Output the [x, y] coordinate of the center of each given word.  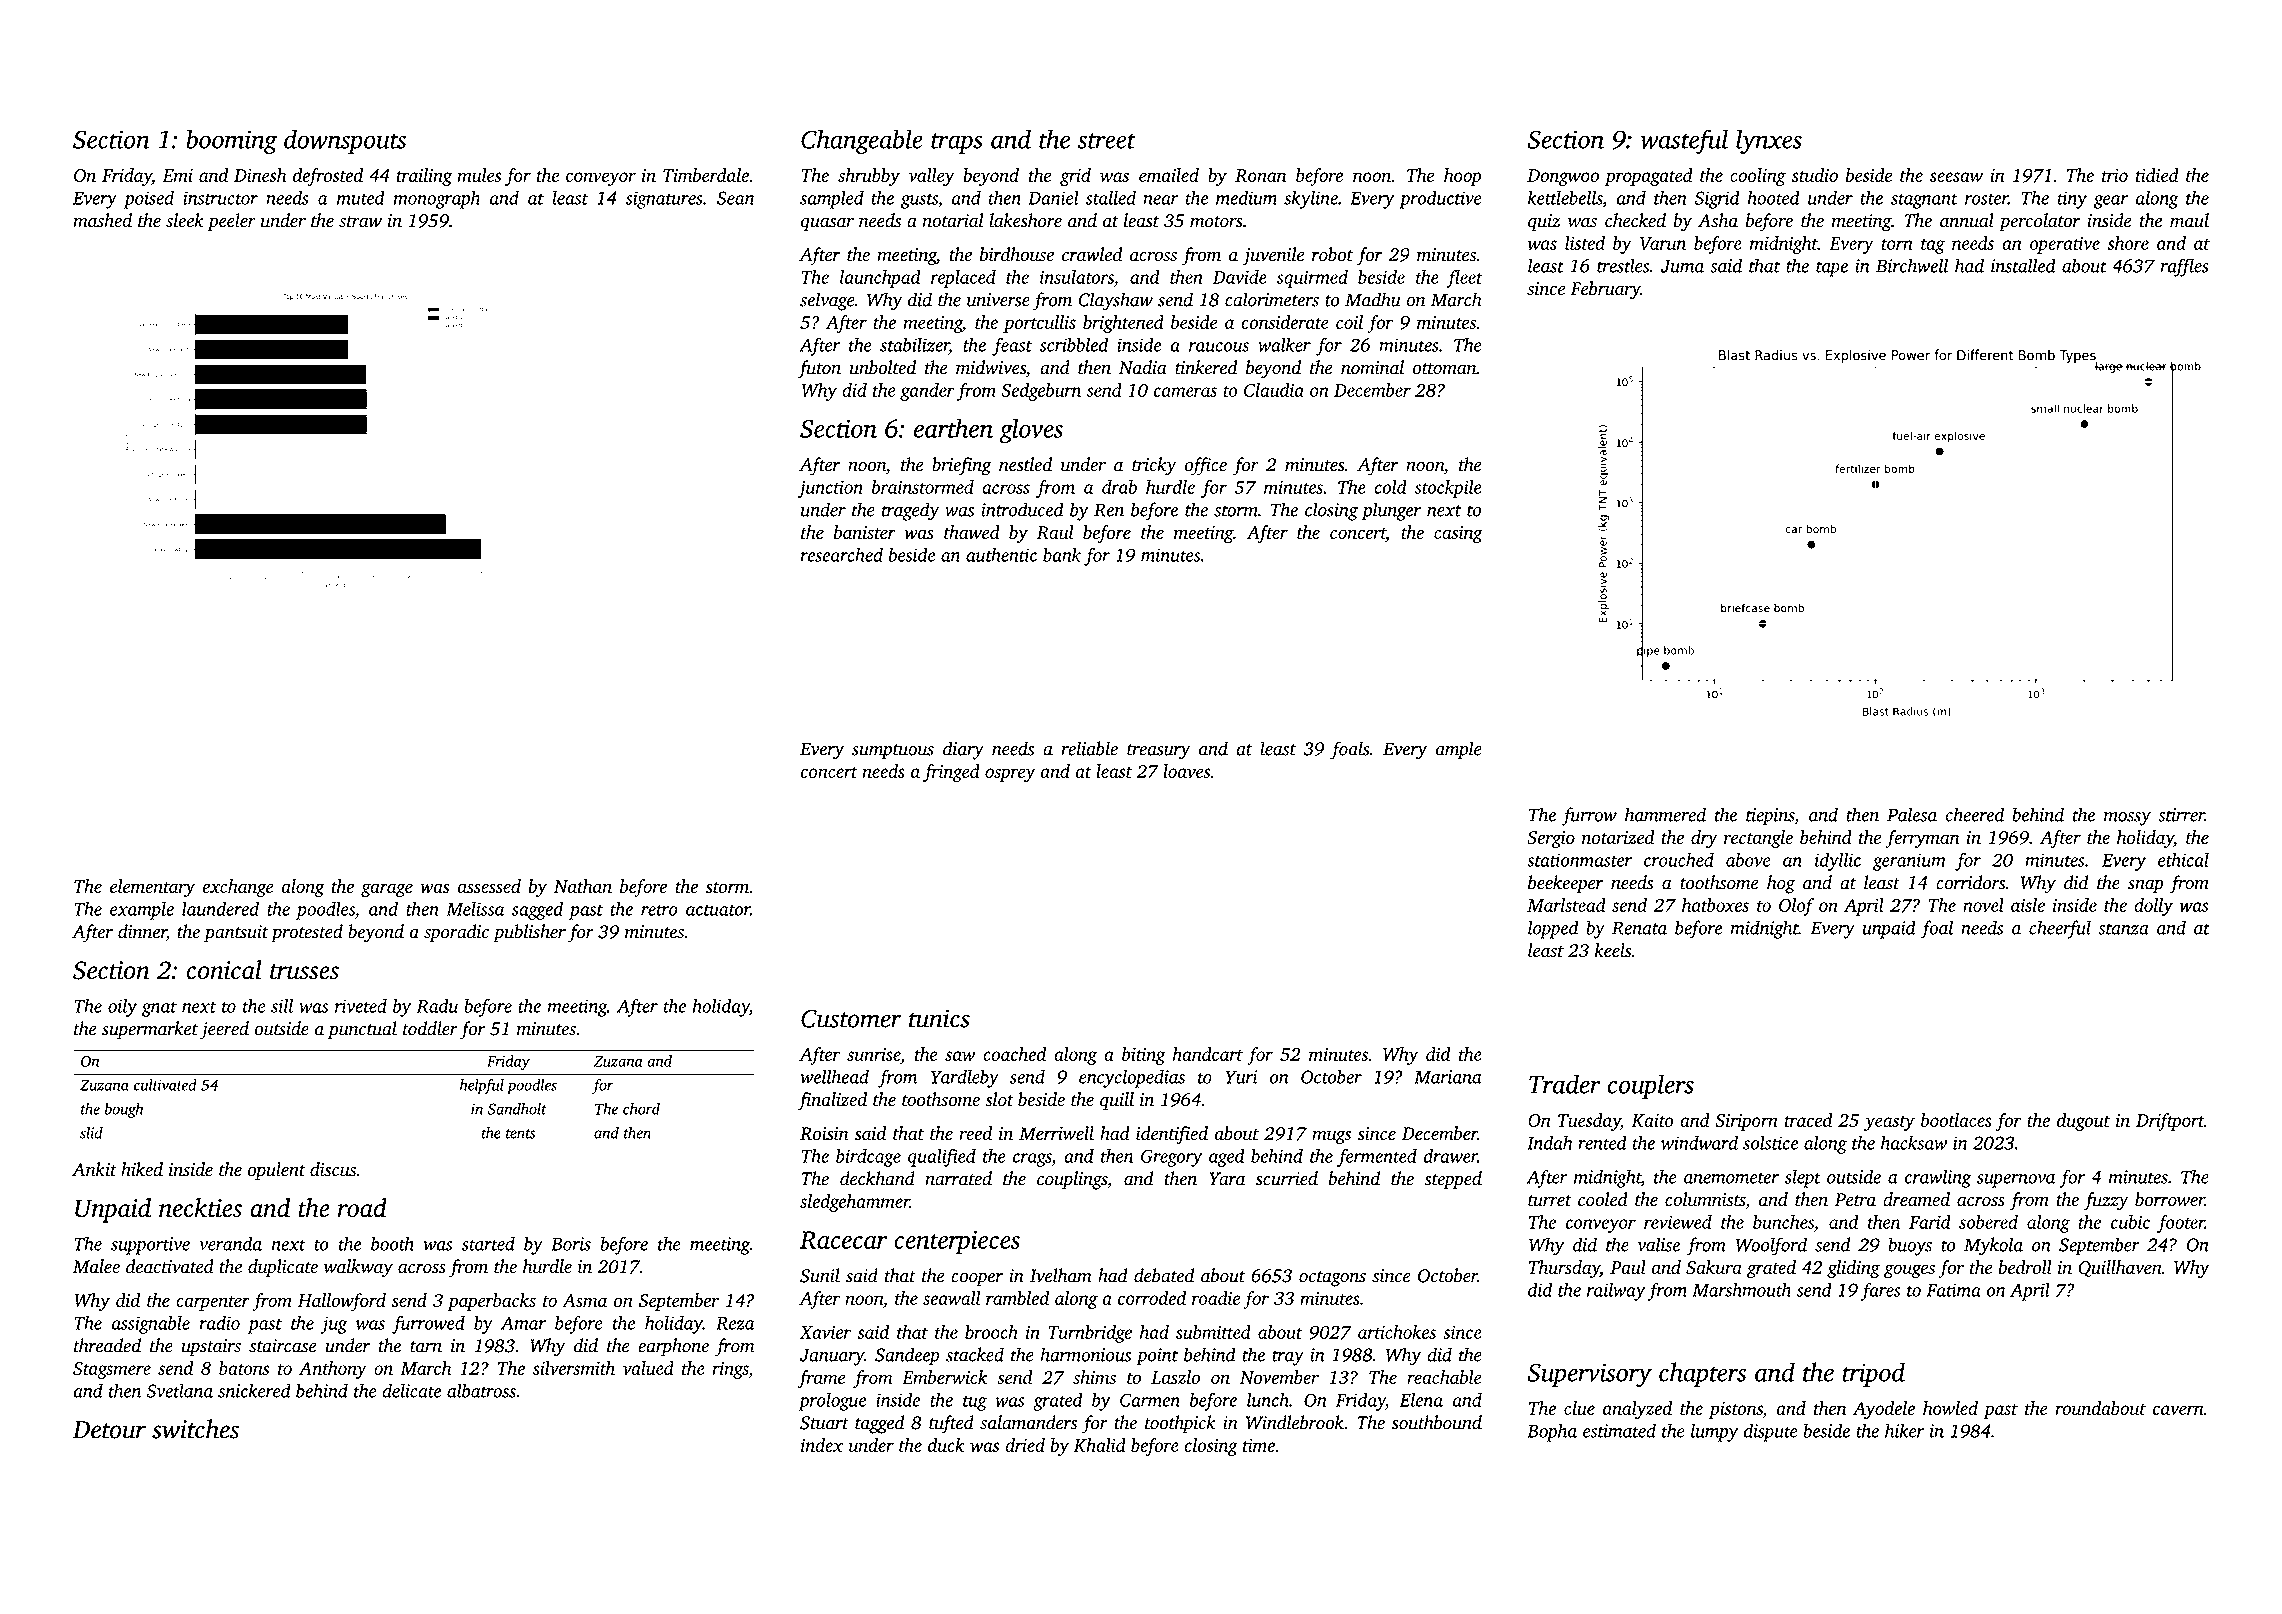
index [822, 1445]
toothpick [1180, 1424]
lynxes [1769, 142]
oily [122, 1007]
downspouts [345, 141]
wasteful [1684, 141]
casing [1458, 535]
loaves [1186, 771]
